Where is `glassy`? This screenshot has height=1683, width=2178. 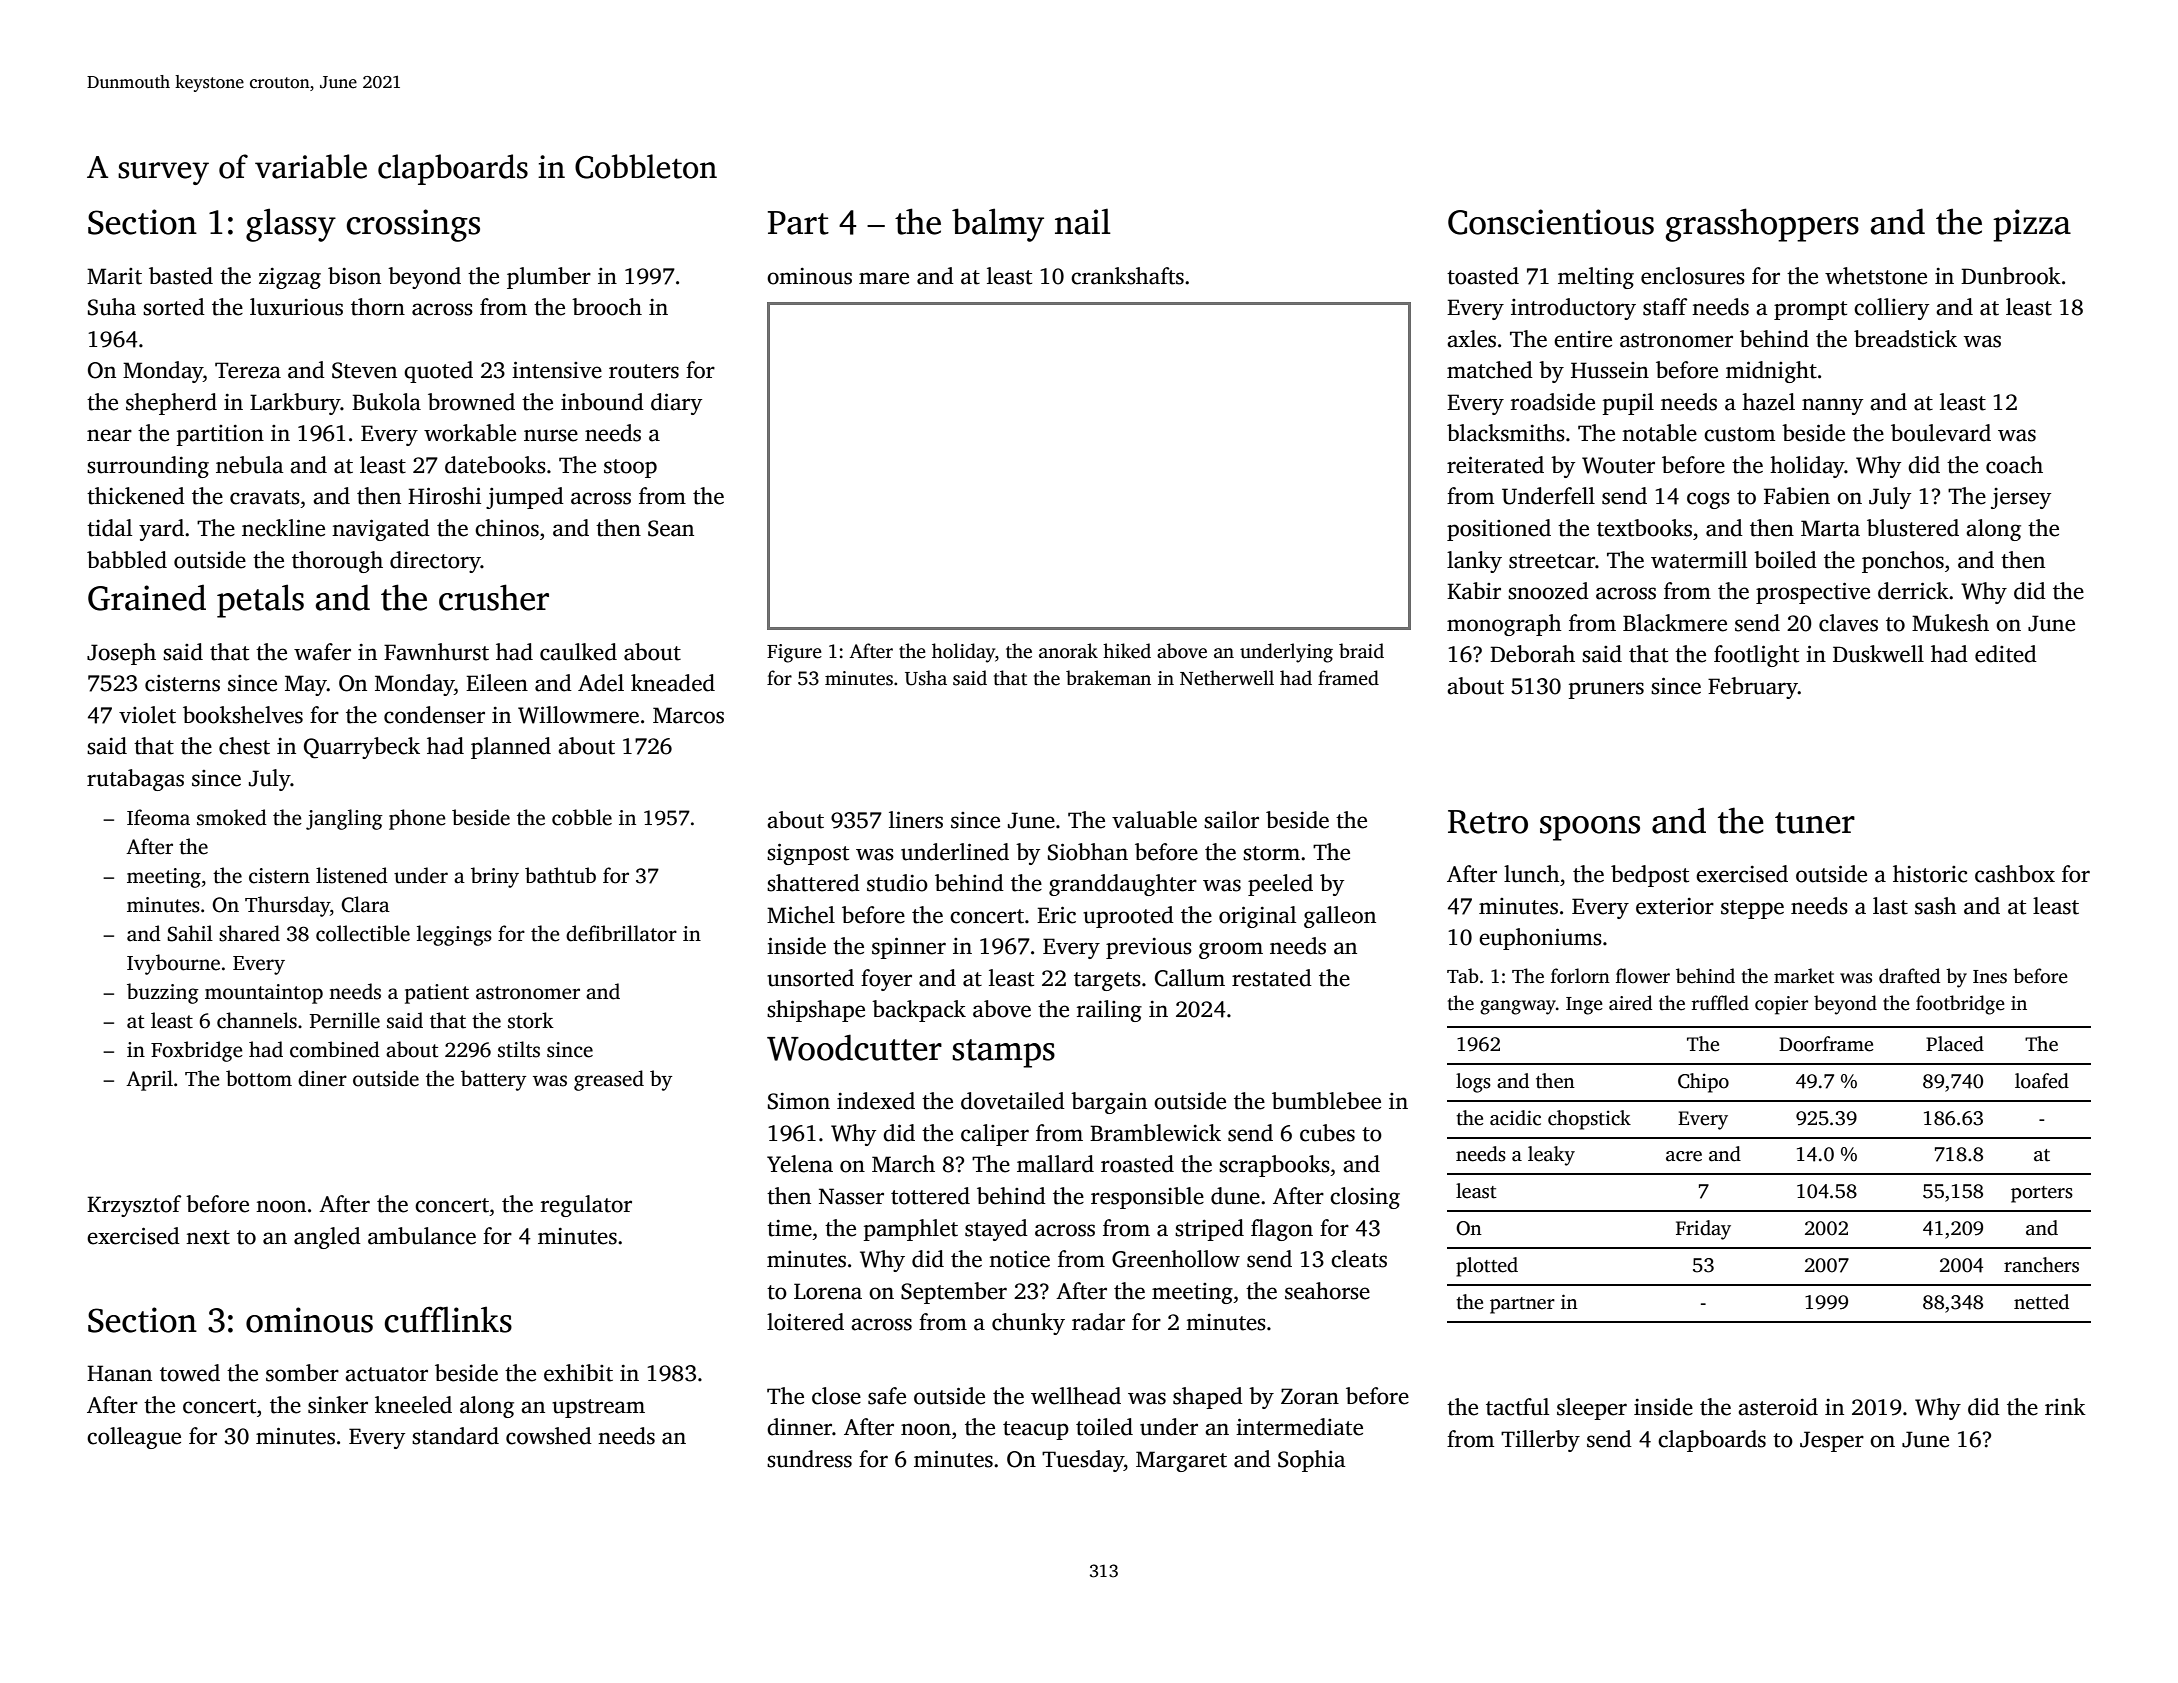
glassy is located at coordinates (291, 225).
